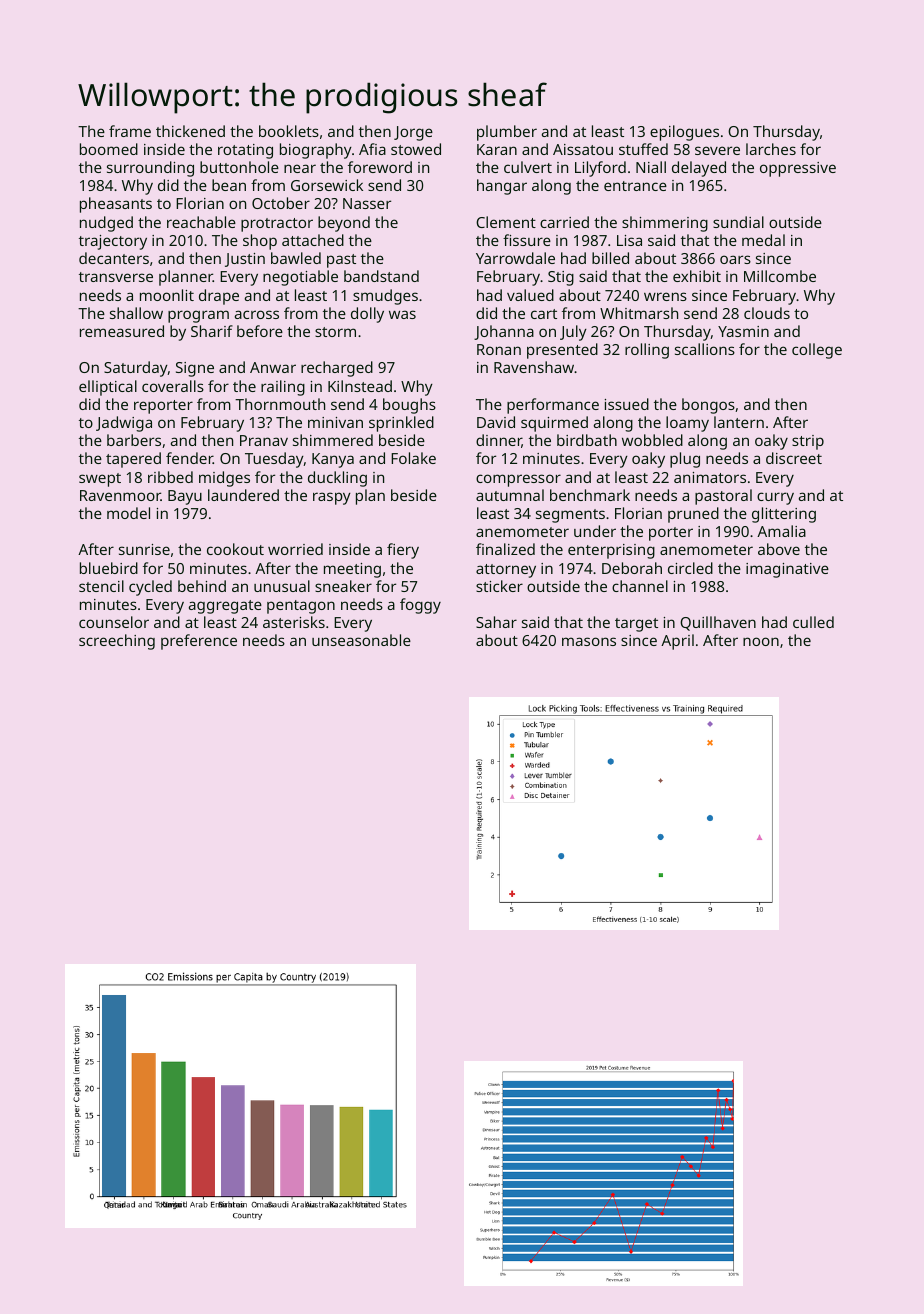 The width and height of the screenshot is (924, 1314). Describe the element at coordinates (515, 258) in the screenshot. I see `Yarrowdale` at that location.
